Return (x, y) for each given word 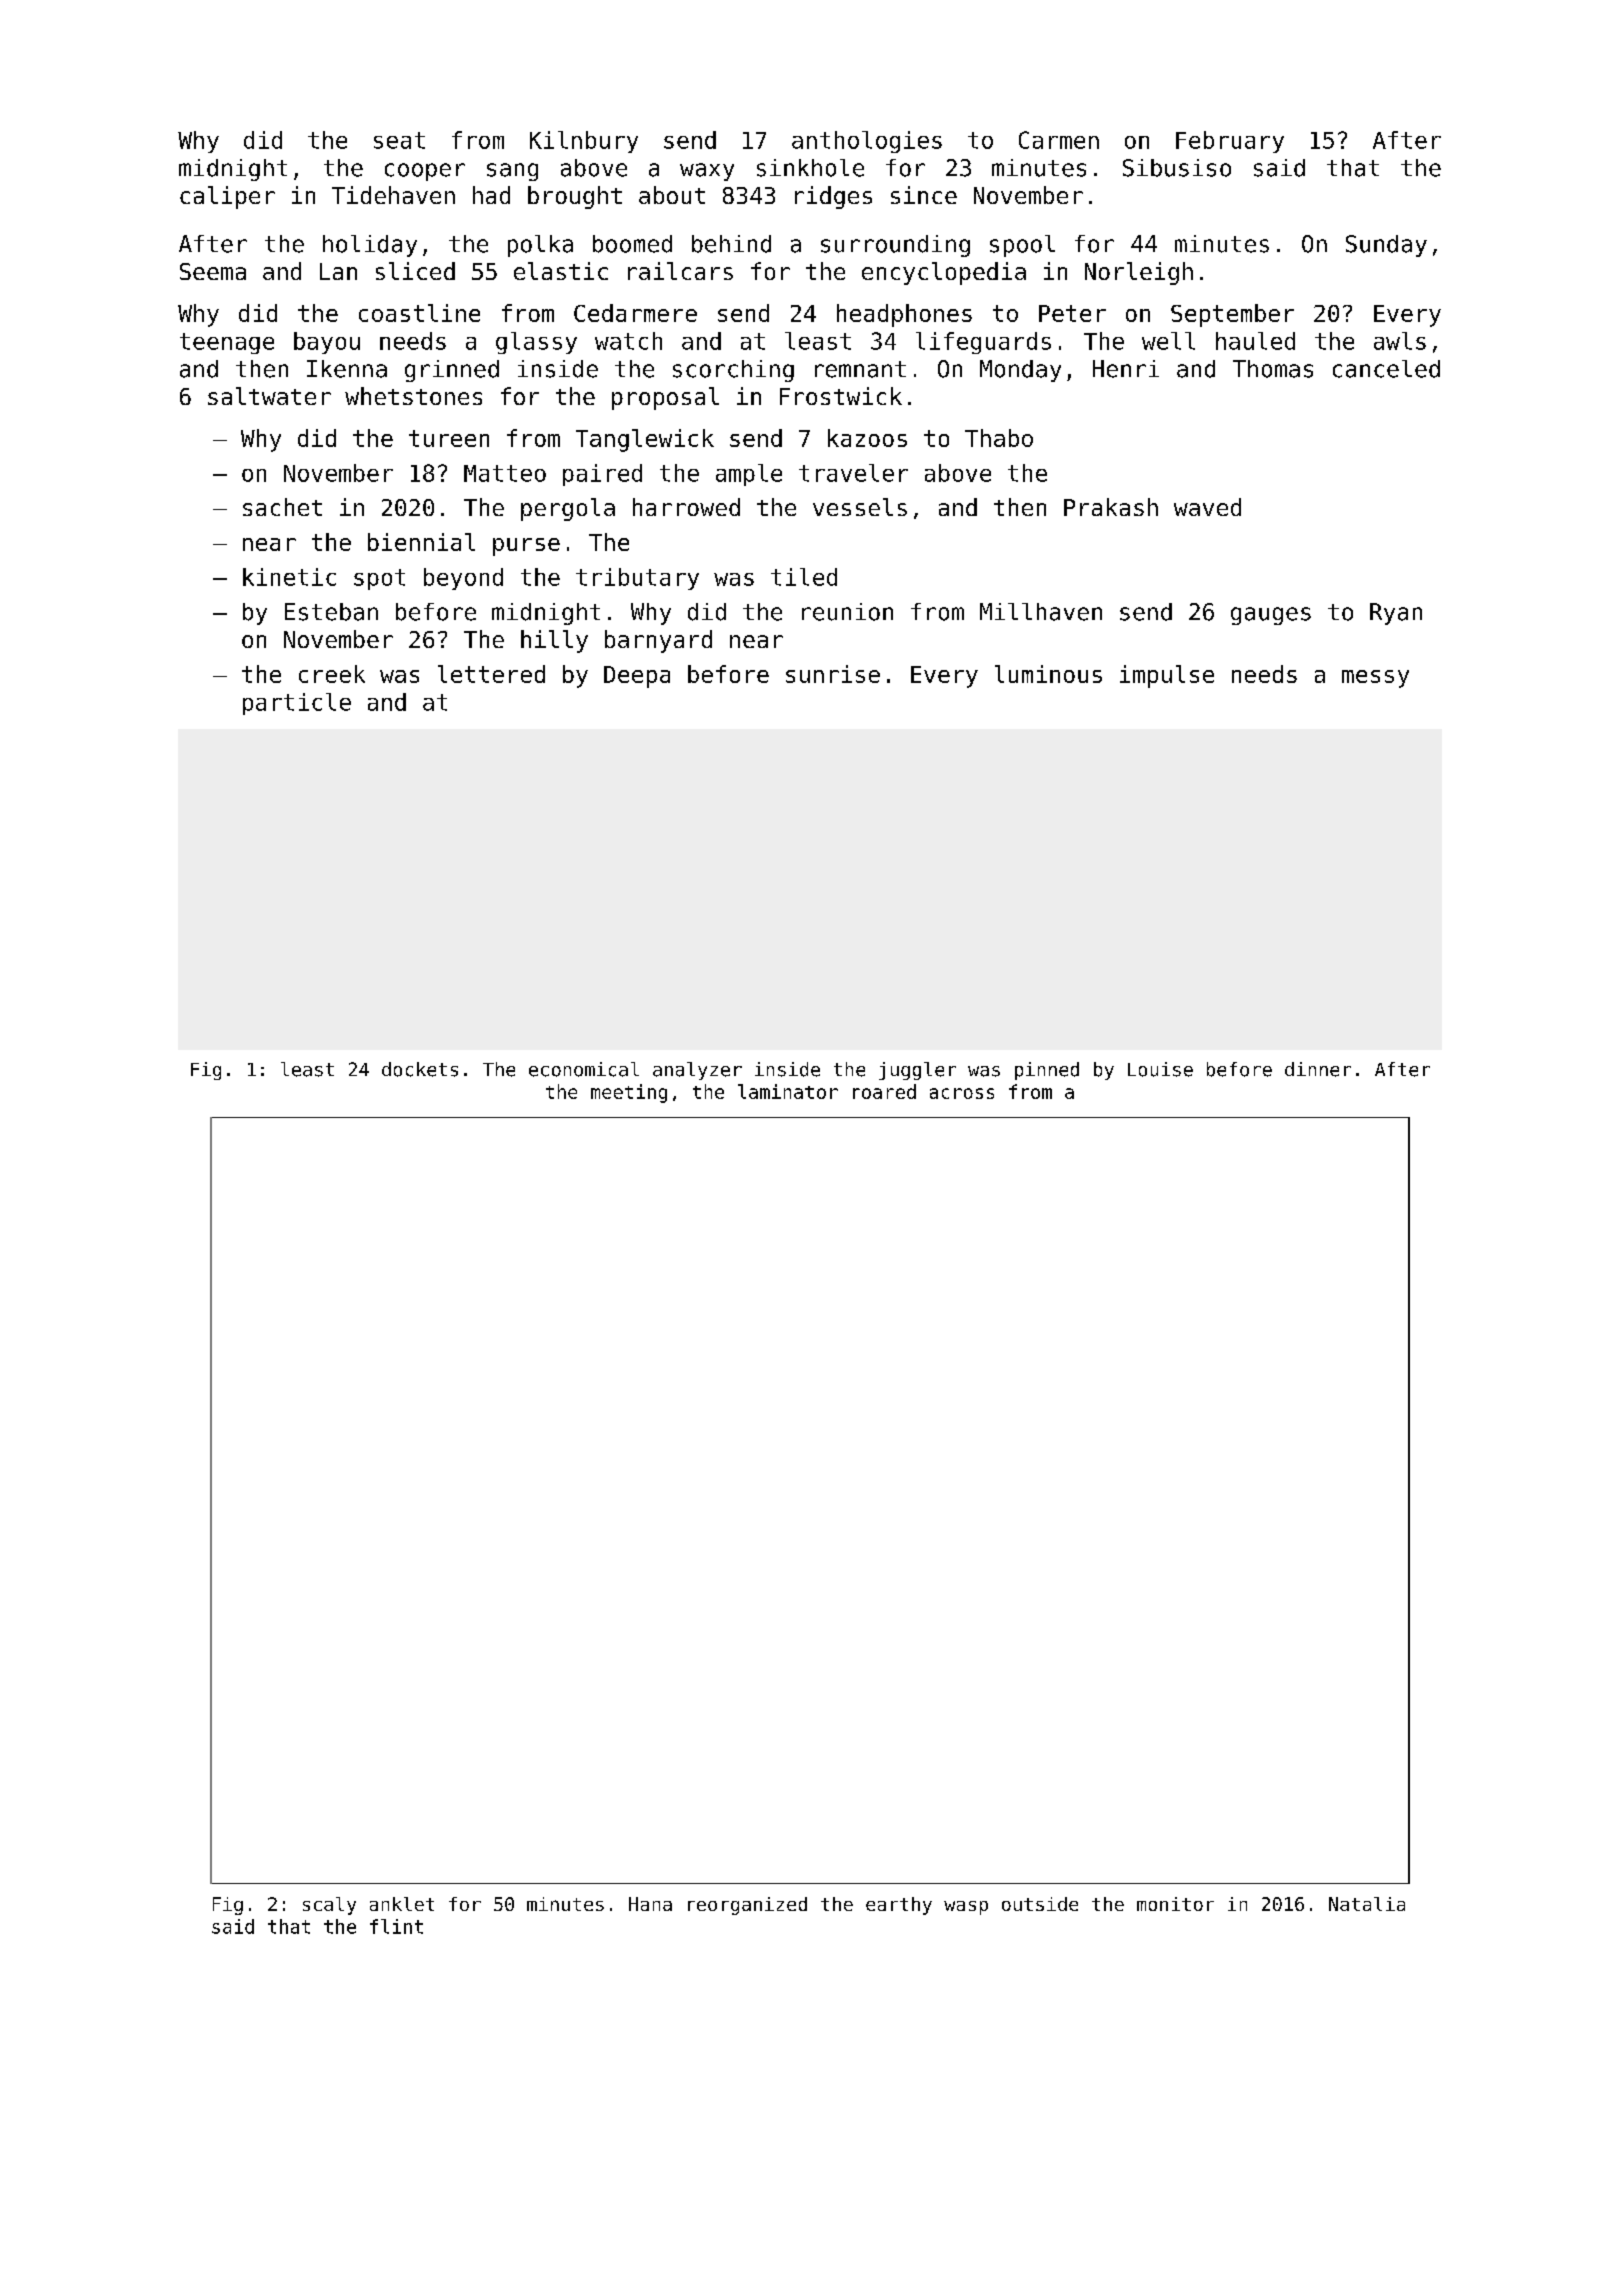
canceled (1386, 369)
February (1230, 142)
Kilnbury (584, 142)
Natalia (1367, 1904)
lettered (491, 674)
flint (396, 1926)
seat (399, 140)
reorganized (747, 1906)
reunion (847, 612)
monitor (1175, 1904)
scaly (329, 1906)
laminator (788, 1091)
